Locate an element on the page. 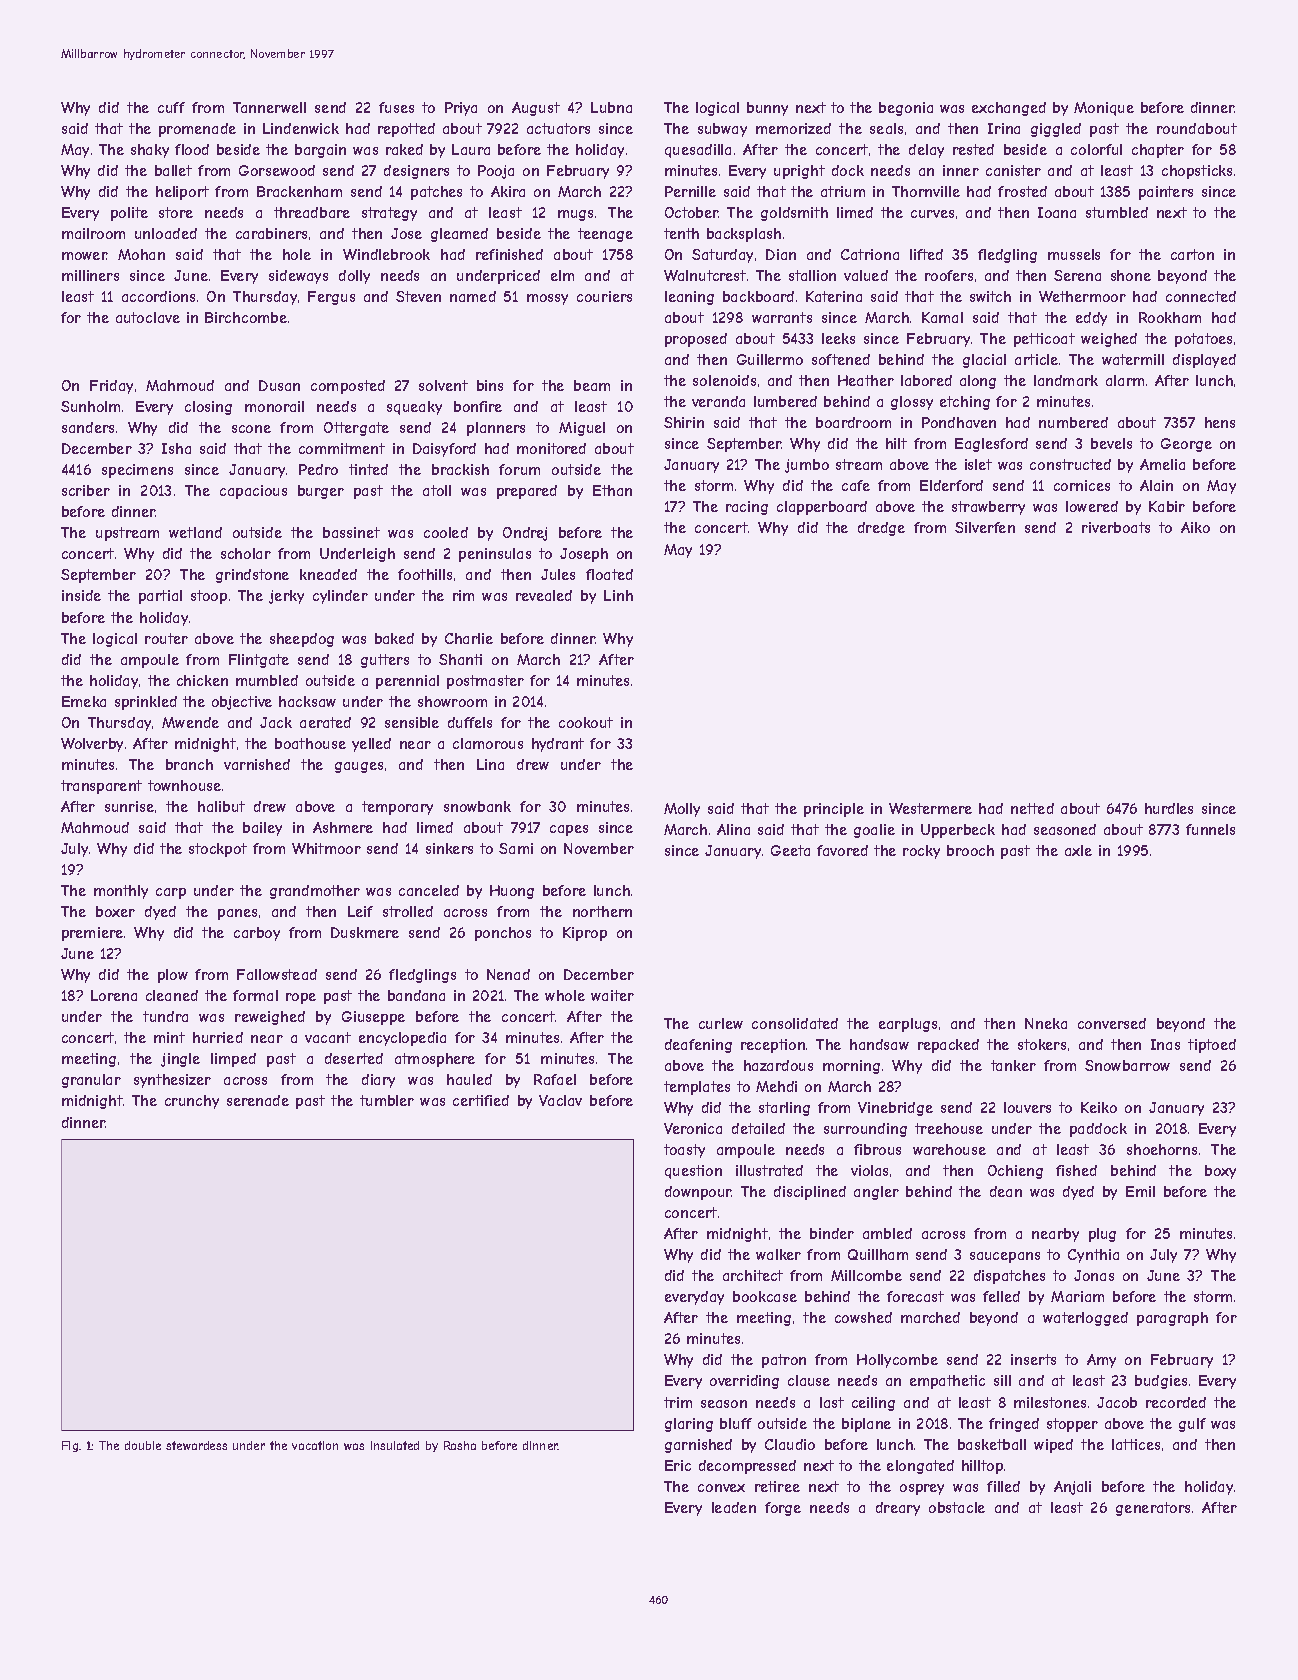 This document has height=1680, width=1298. Ethan is located at coordinates (612, 490).
